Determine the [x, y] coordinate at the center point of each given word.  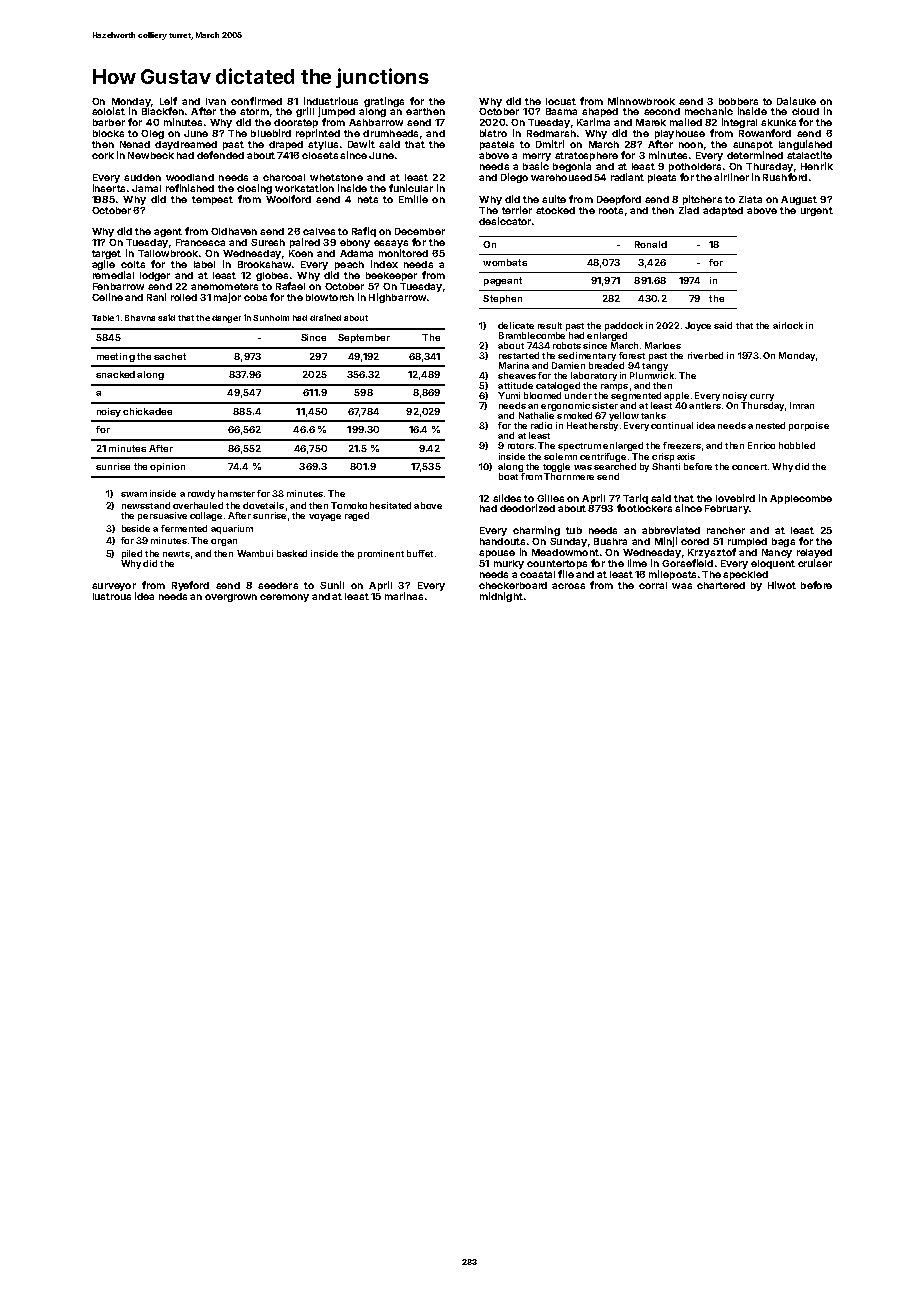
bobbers [738, 101]
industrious [331, 101]
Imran [802, 405]
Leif [168, 101]
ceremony [284, 598]
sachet [170, 356]
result [550, 325]
